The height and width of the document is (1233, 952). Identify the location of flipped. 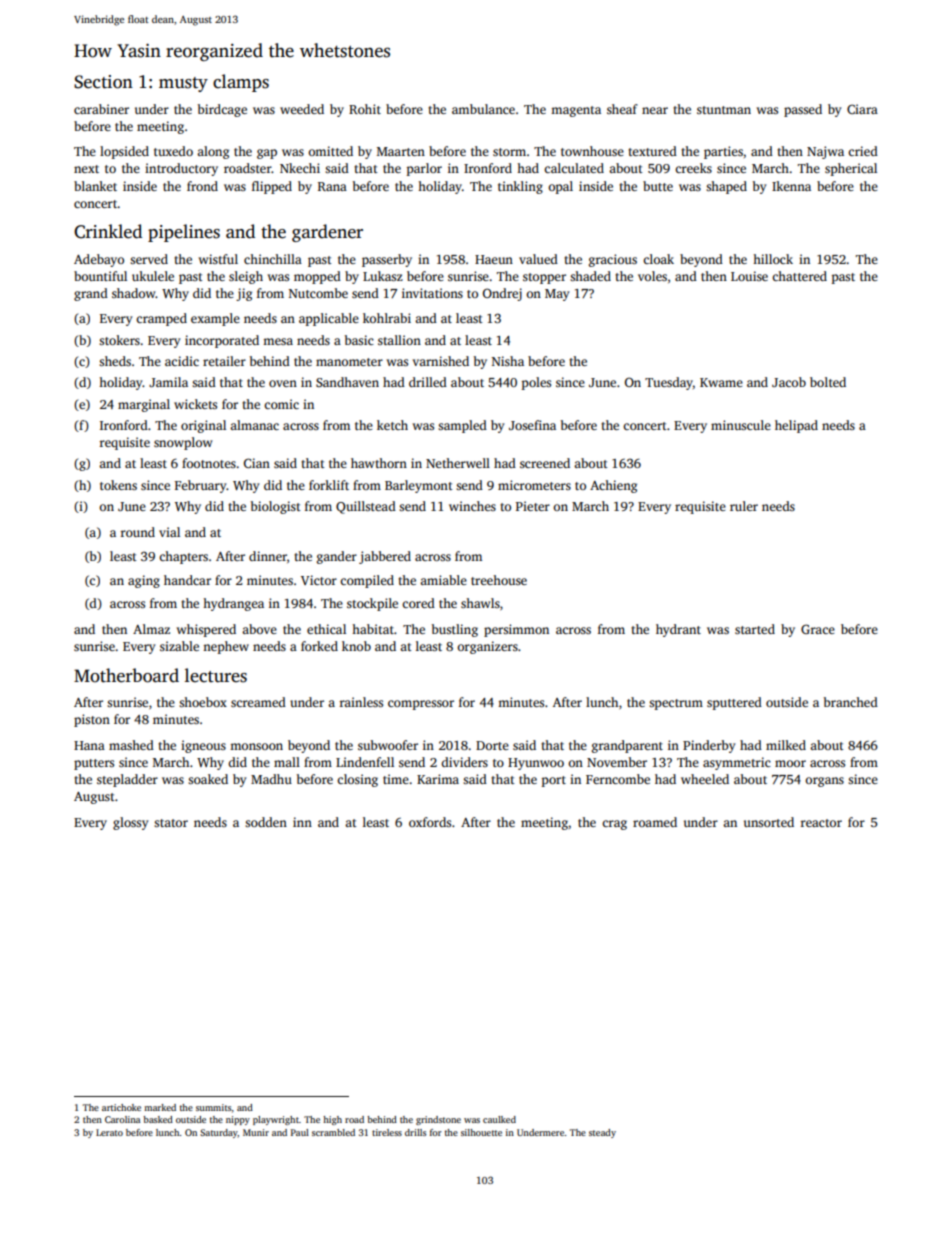
(272, 187).
